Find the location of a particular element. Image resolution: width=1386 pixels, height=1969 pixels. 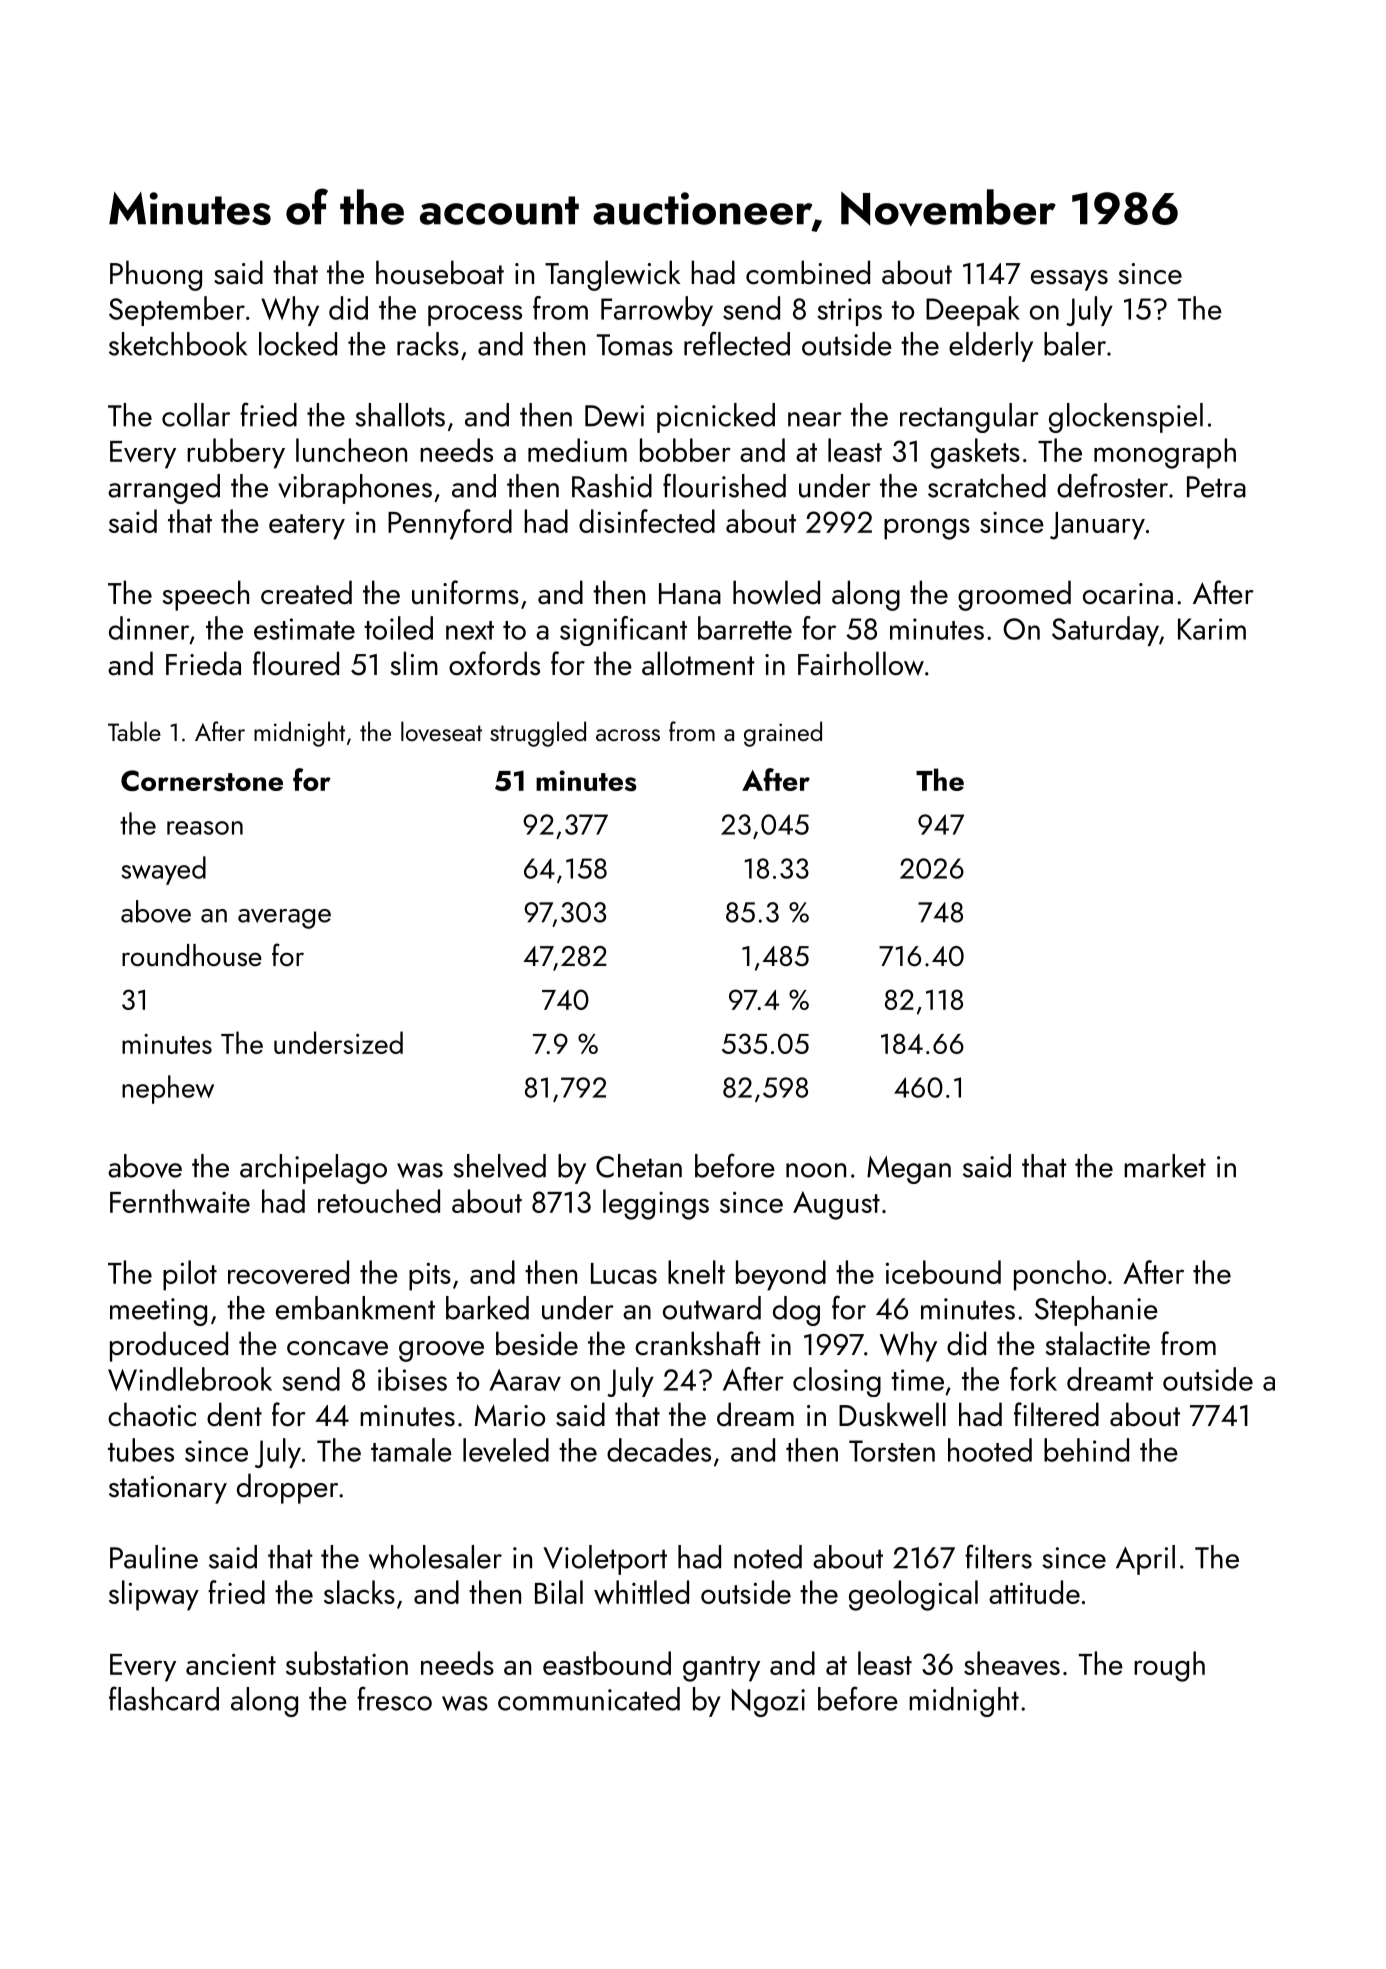

August is located at coordinates (836, 1205).
